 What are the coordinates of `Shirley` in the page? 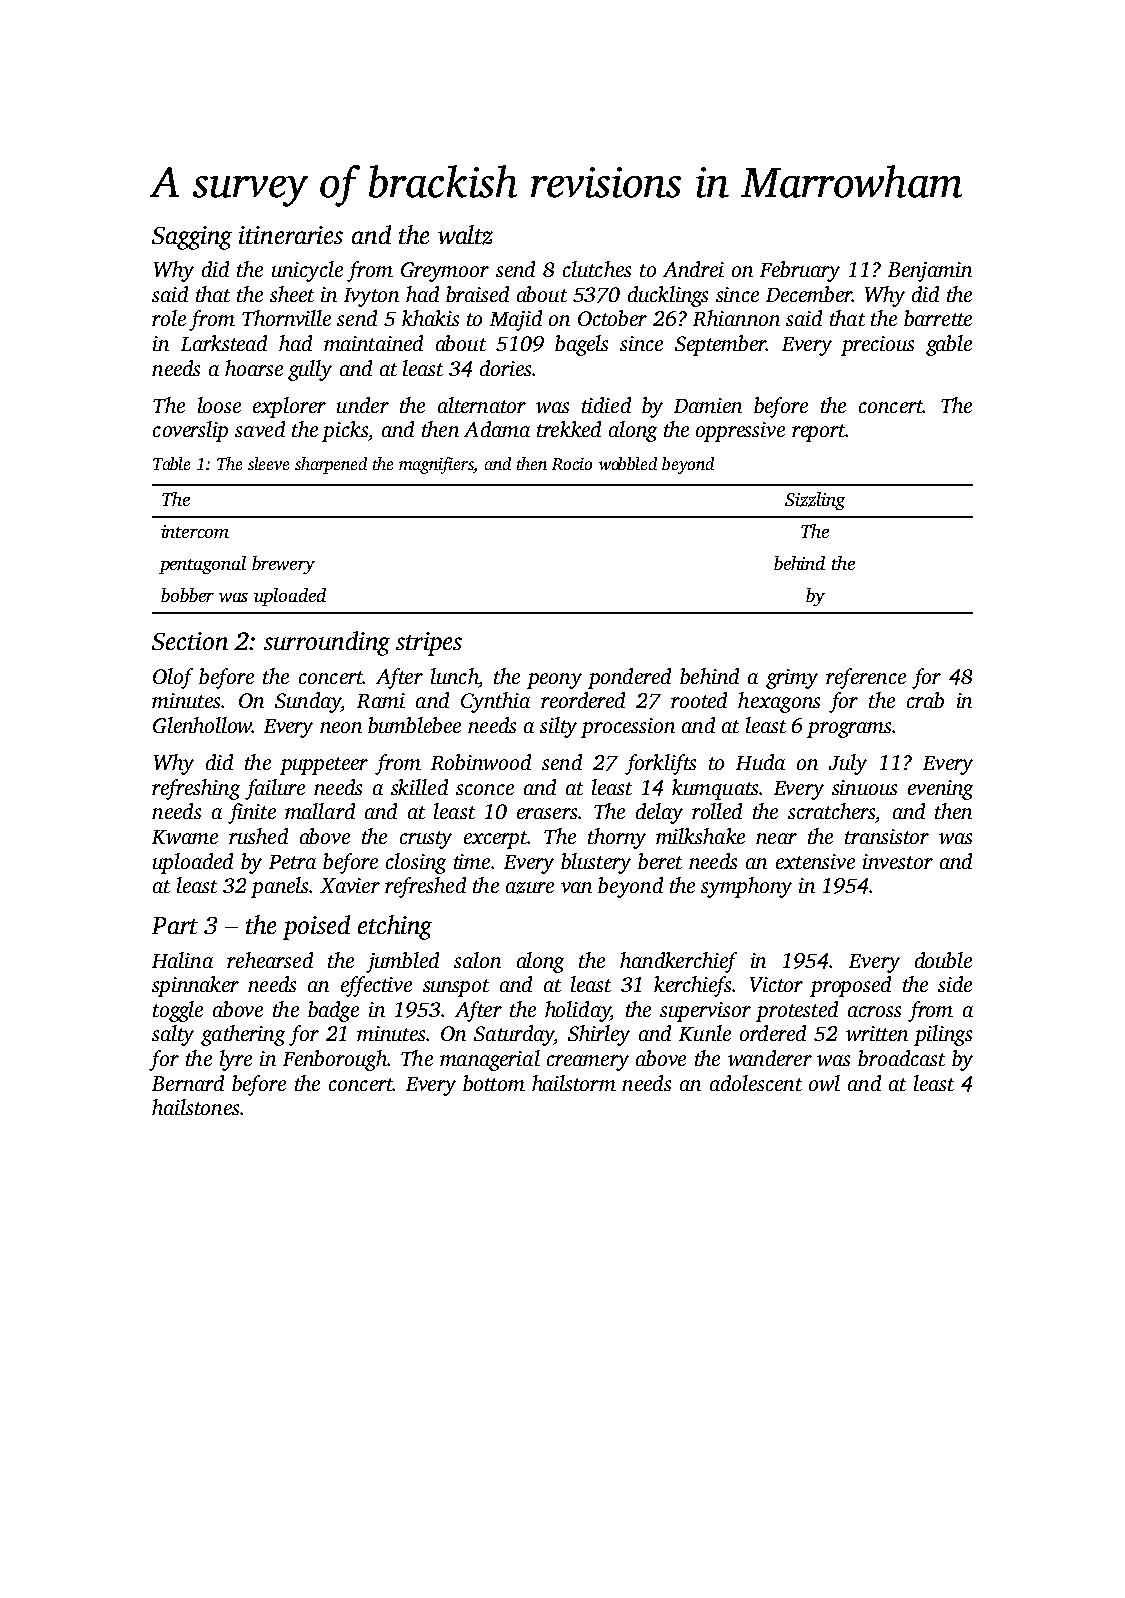 It's located at (599, 1035).
